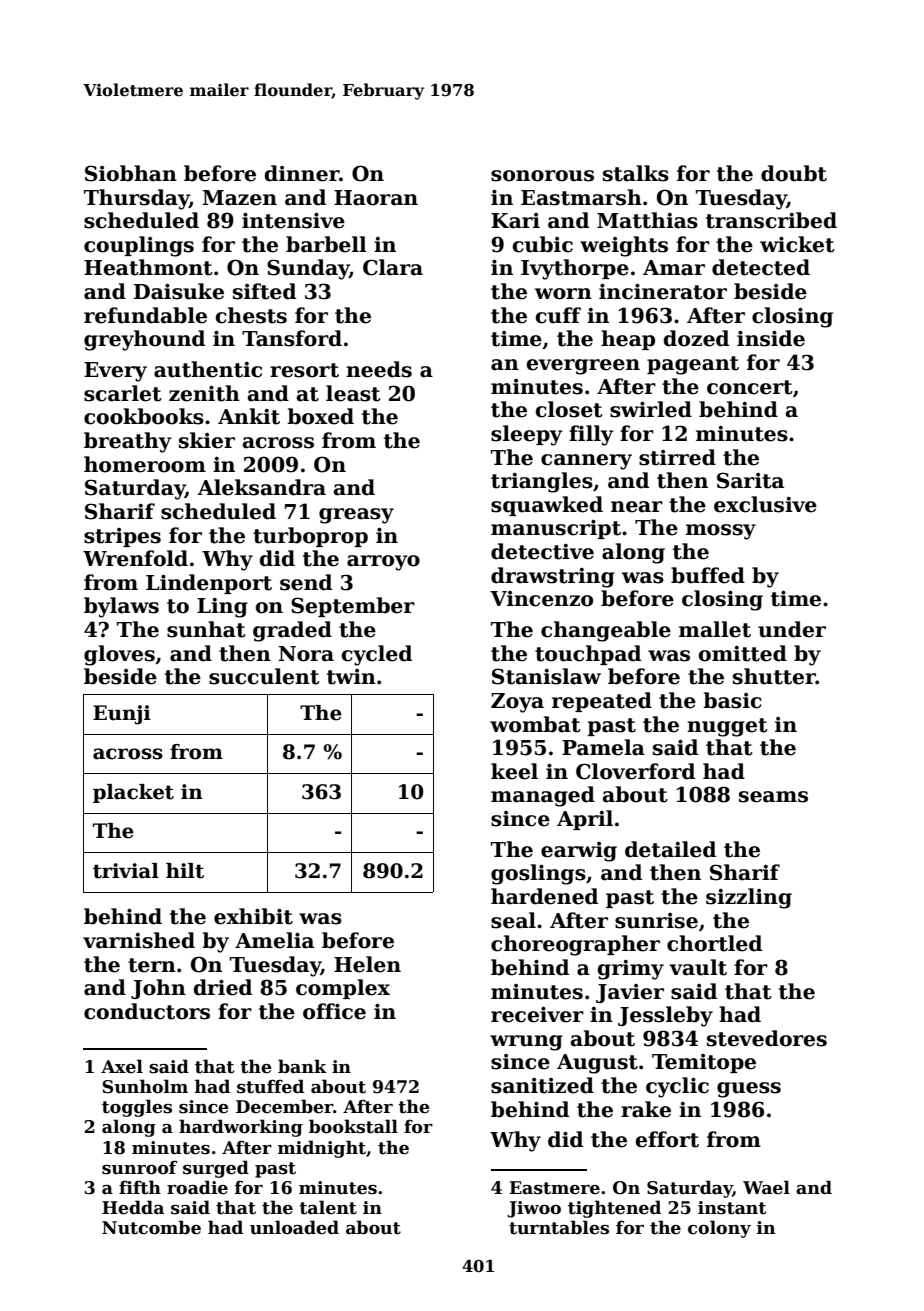 The width and height of the image is (924, 1311). I want to click on stalks, so click(636, 173).
